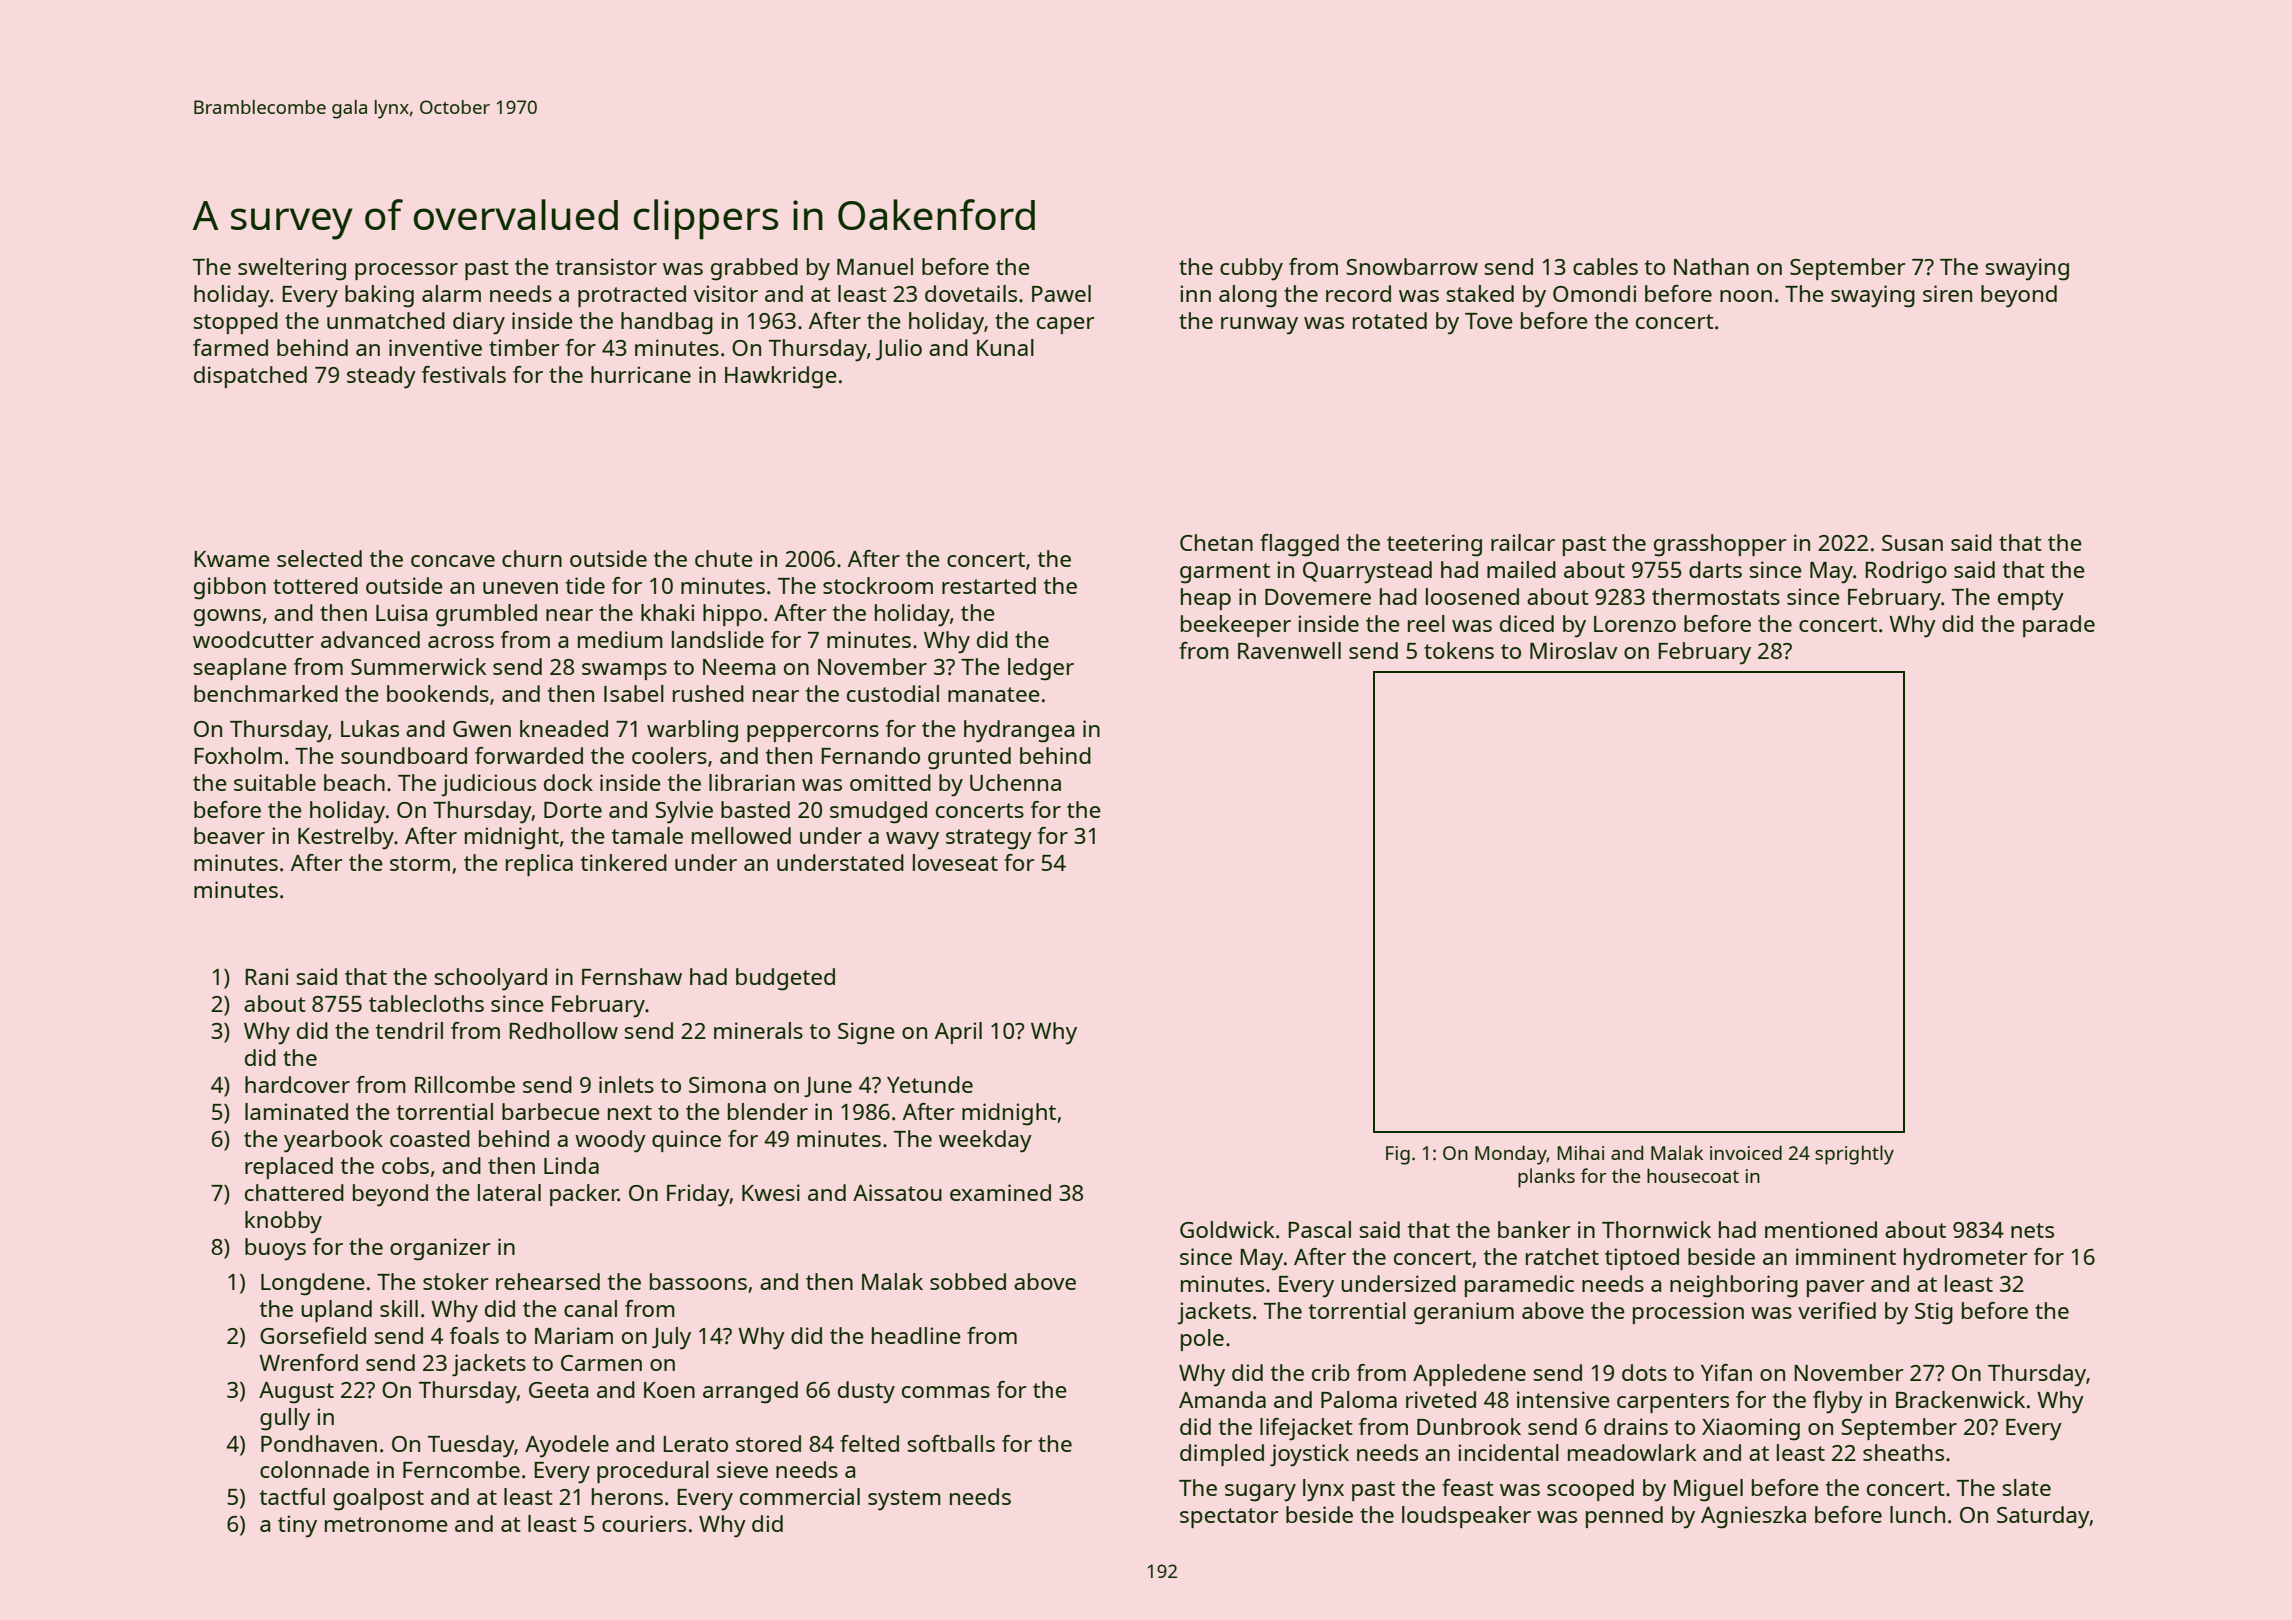 The width and height of the screenshot is (2292, 1620). Describe the element at coordinates (641, 374) in the screenshot. I see `hurricane` at that location.
